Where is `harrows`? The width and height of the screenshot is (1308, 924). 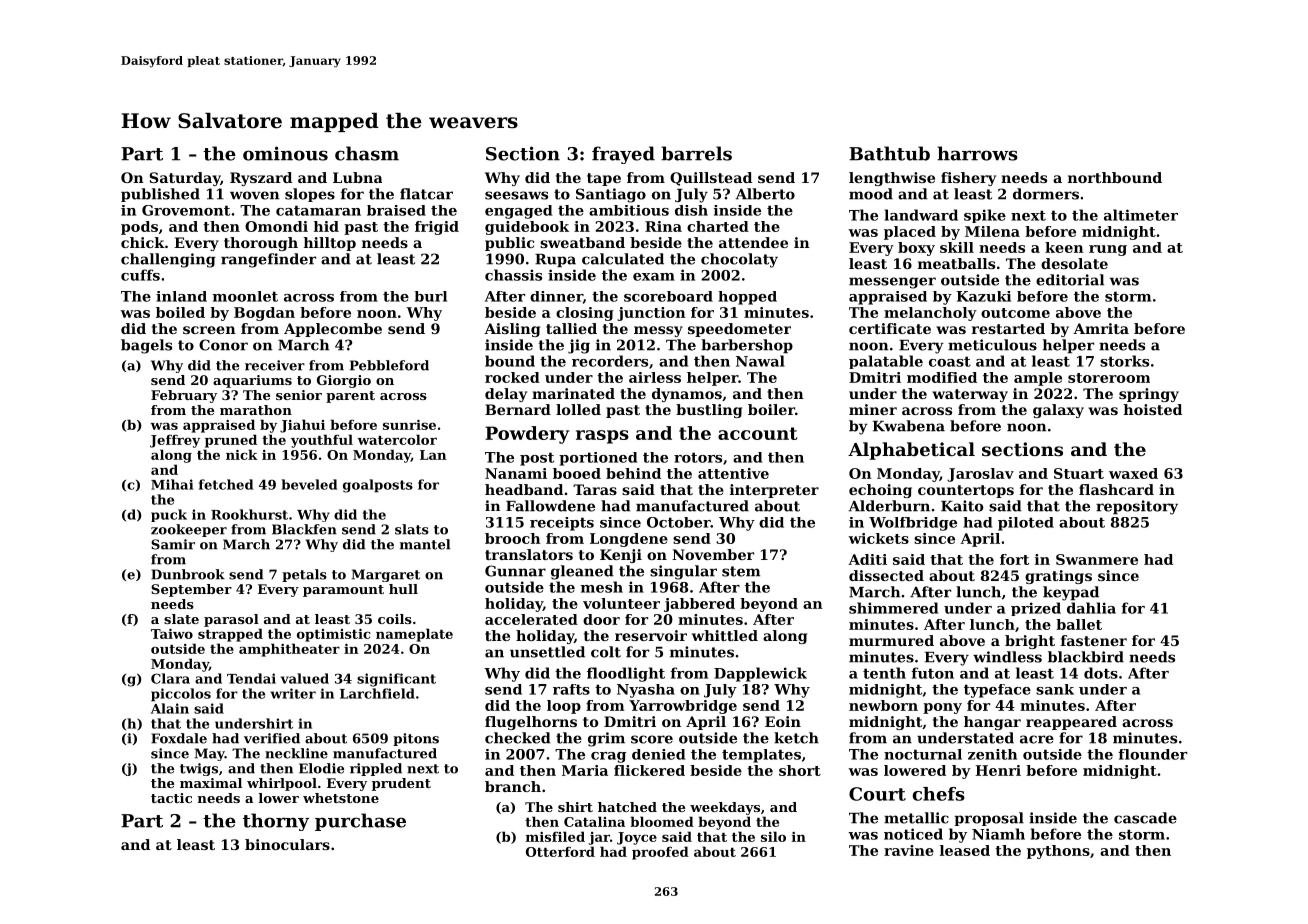 harrows is located at coordinates (977, 153).
